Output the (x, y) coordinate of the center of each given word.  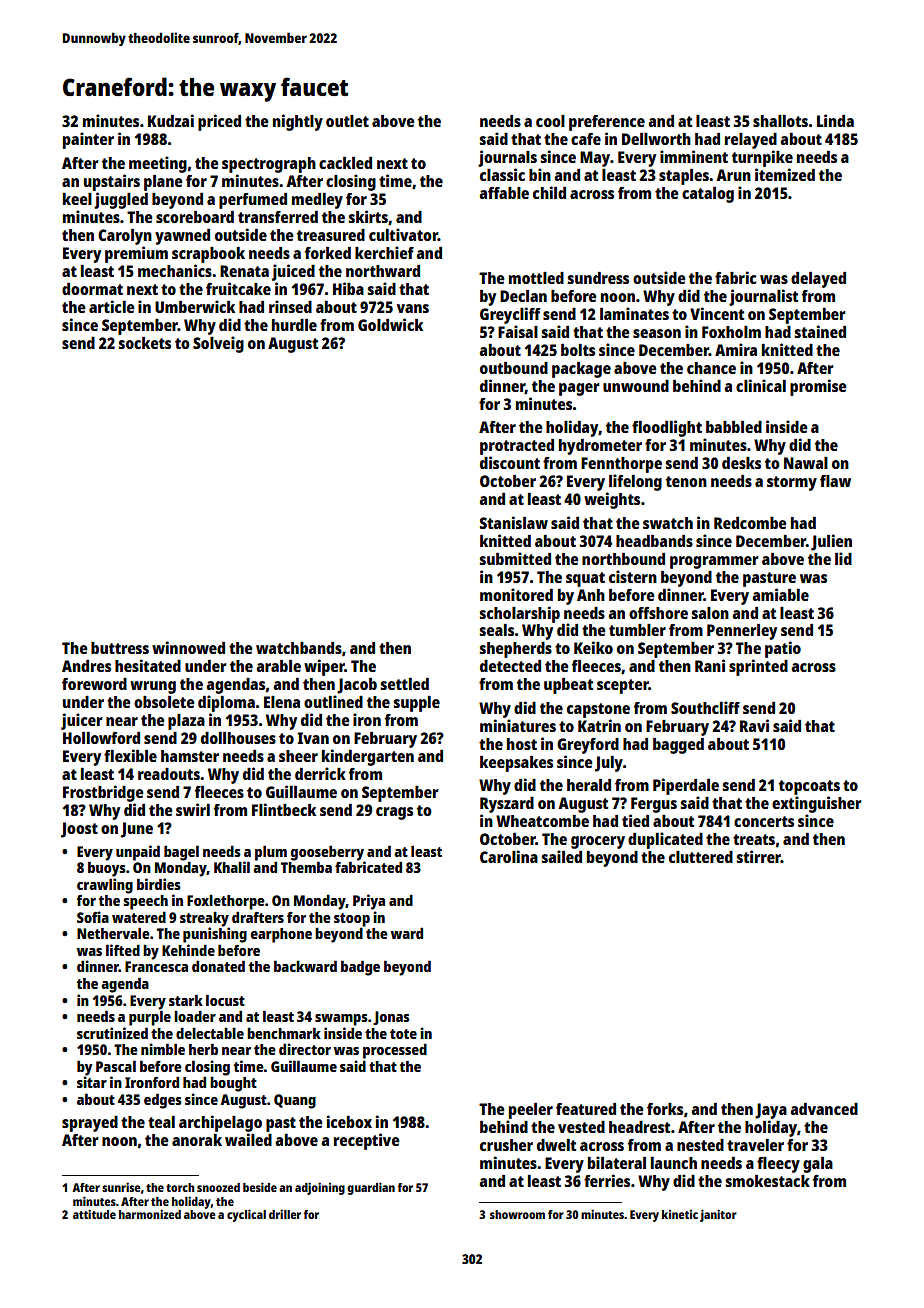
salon (710, 613)
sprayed (90, 1124)
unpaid (138, 853)
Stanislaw (514, 522)
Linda (835, 120)
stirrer (758, 856)
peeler (531, 1111)
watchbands (299, 648)
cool (550, 121)
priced (219, 122)
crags (394, 813)
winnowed (188, 647)
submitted (515, 558)
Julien (831, 542)
